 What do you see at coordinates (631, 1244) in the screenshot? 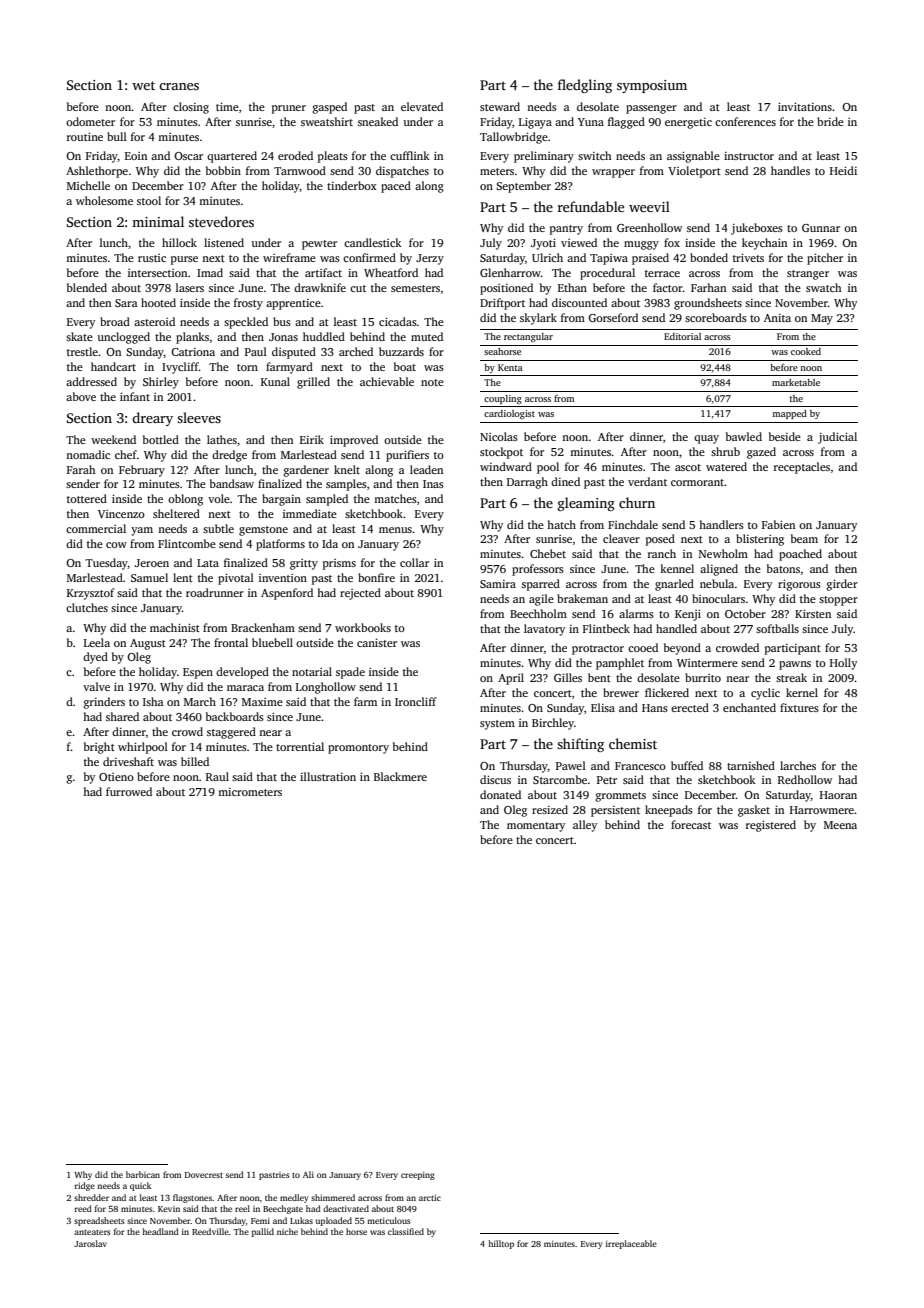
I see `irreplaceable` at bounding box center [631, 1244].
